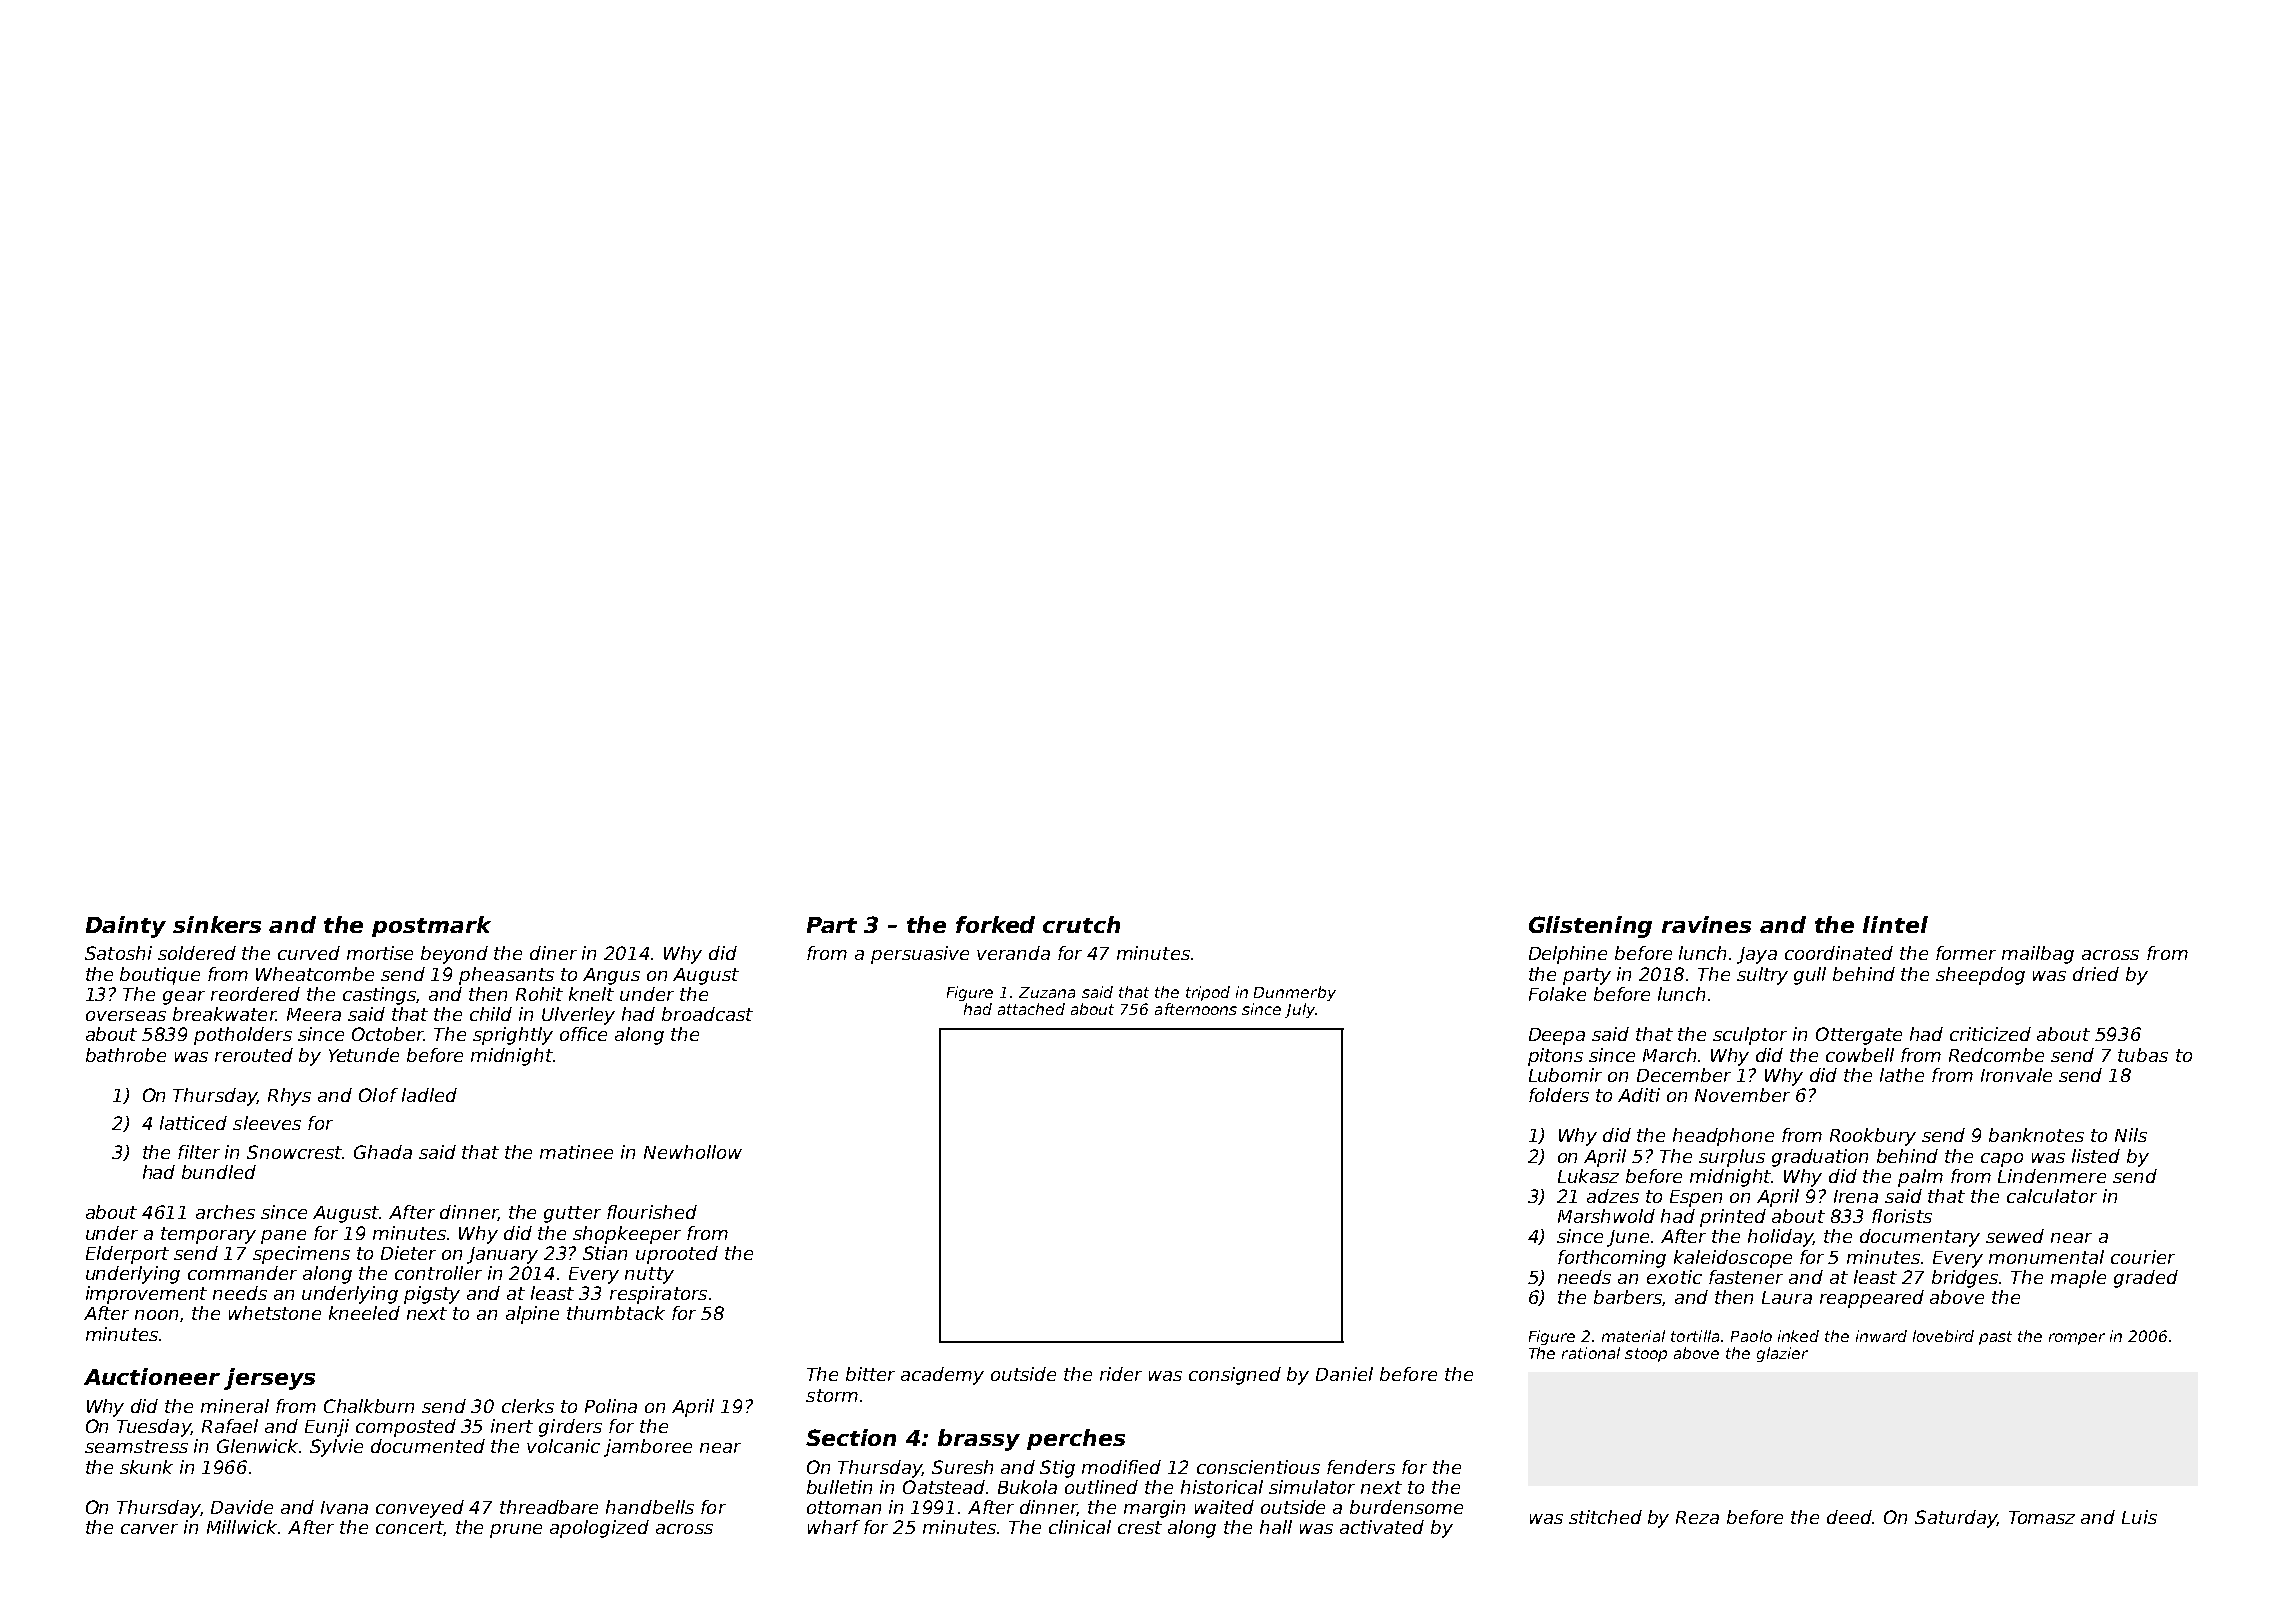 The image size is (2282, 1614). What do you see at coordinates (309, 953) in the page?
I see `curved` at bounding box center [309, 953].
